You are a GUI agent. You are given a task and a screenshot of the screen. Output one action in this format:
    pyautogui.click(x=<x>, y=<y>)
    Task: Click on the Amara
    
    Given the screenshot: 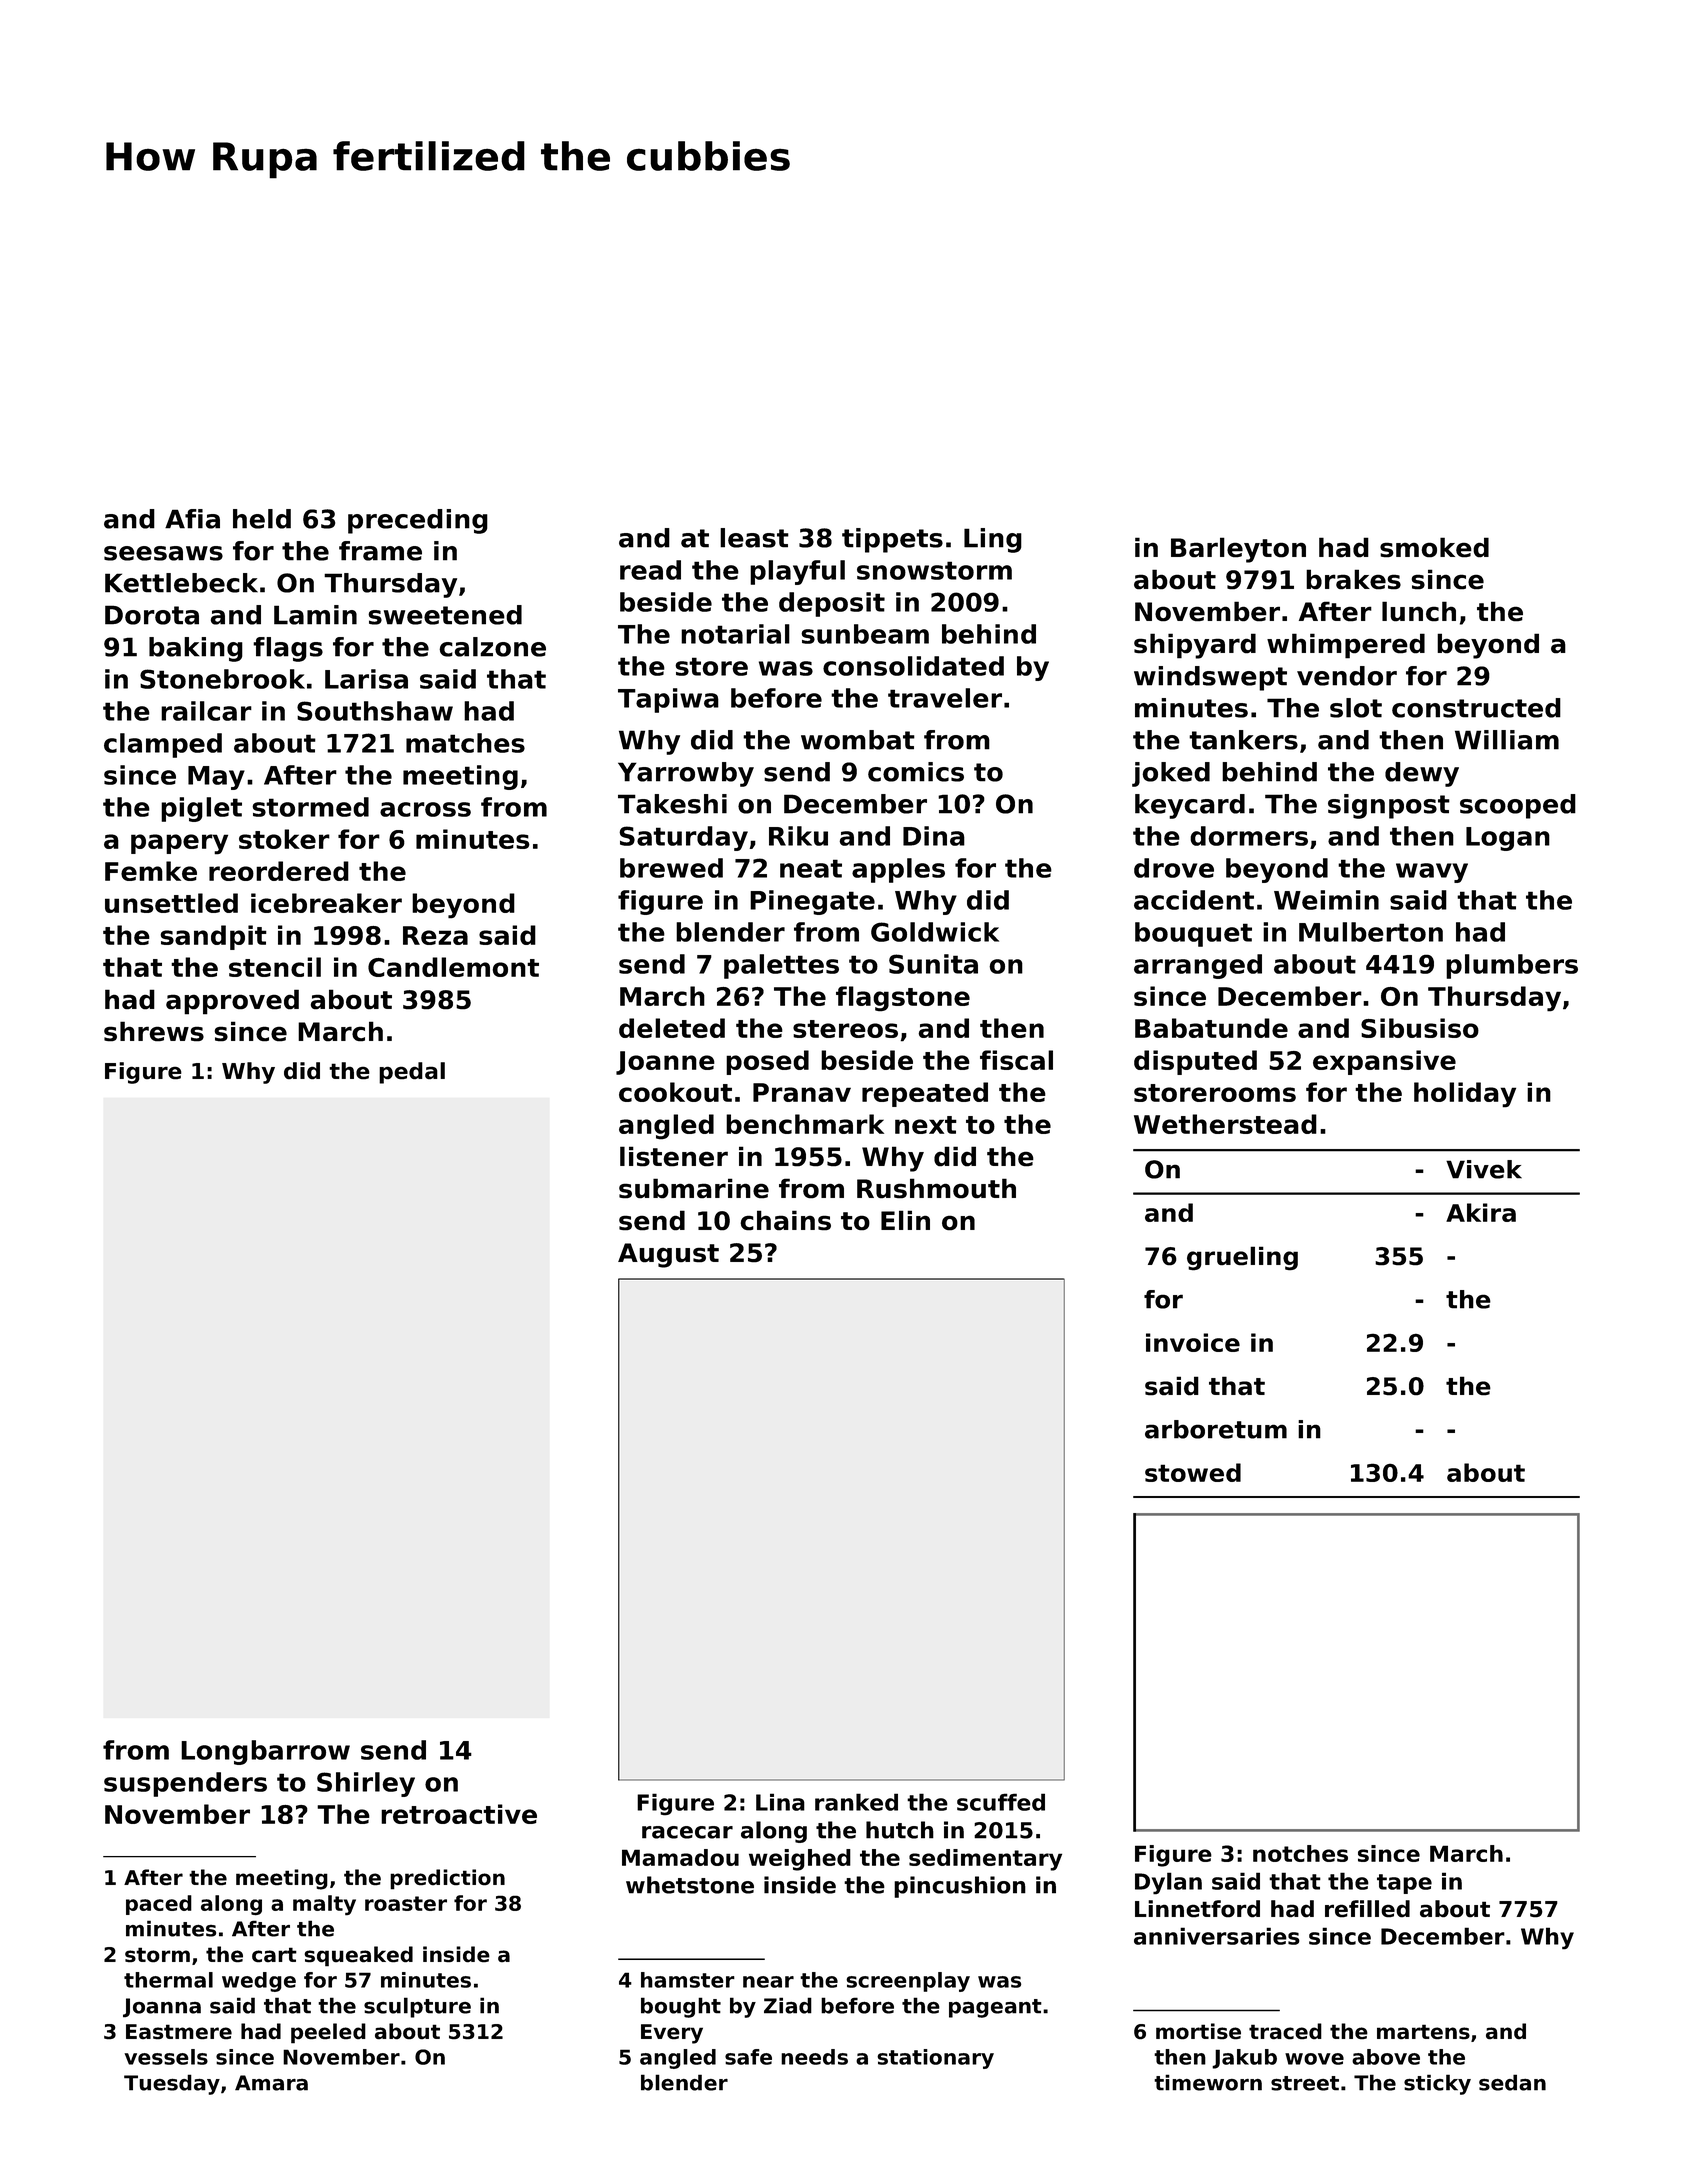 What is the action you would take?
    pyautogui.click(x=271, y=2083)
